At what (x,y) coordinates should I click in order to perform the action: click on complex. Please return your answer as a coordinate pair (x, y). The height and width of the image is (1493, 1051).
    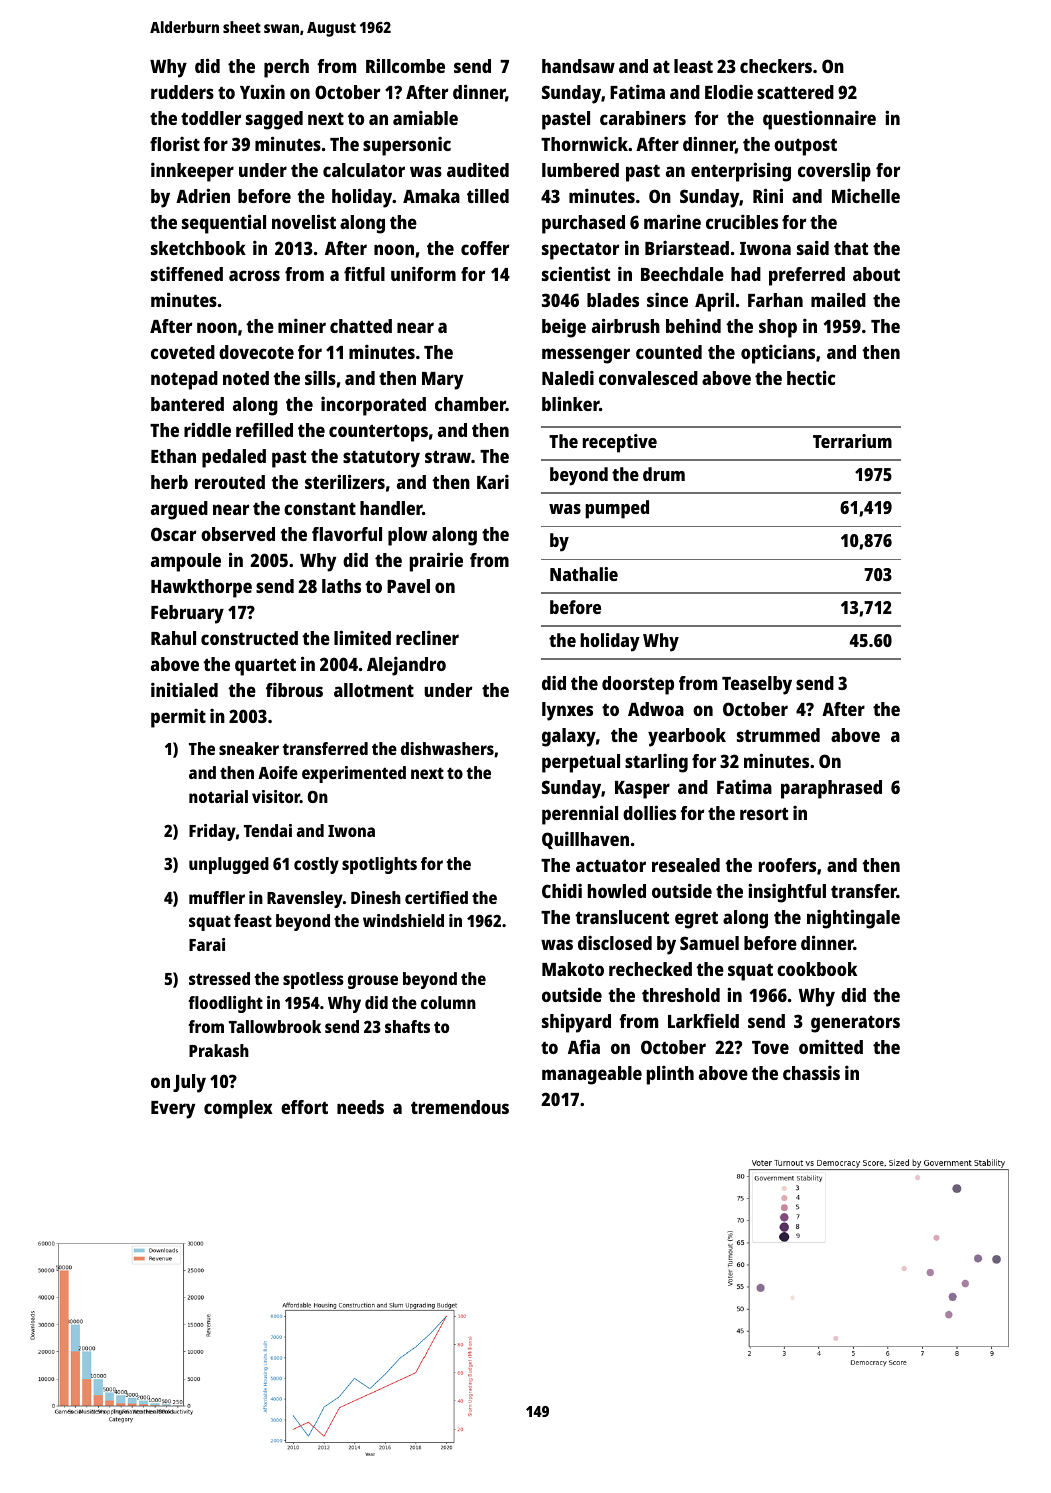
    Looking at the image, I should click on (238, 1109).
